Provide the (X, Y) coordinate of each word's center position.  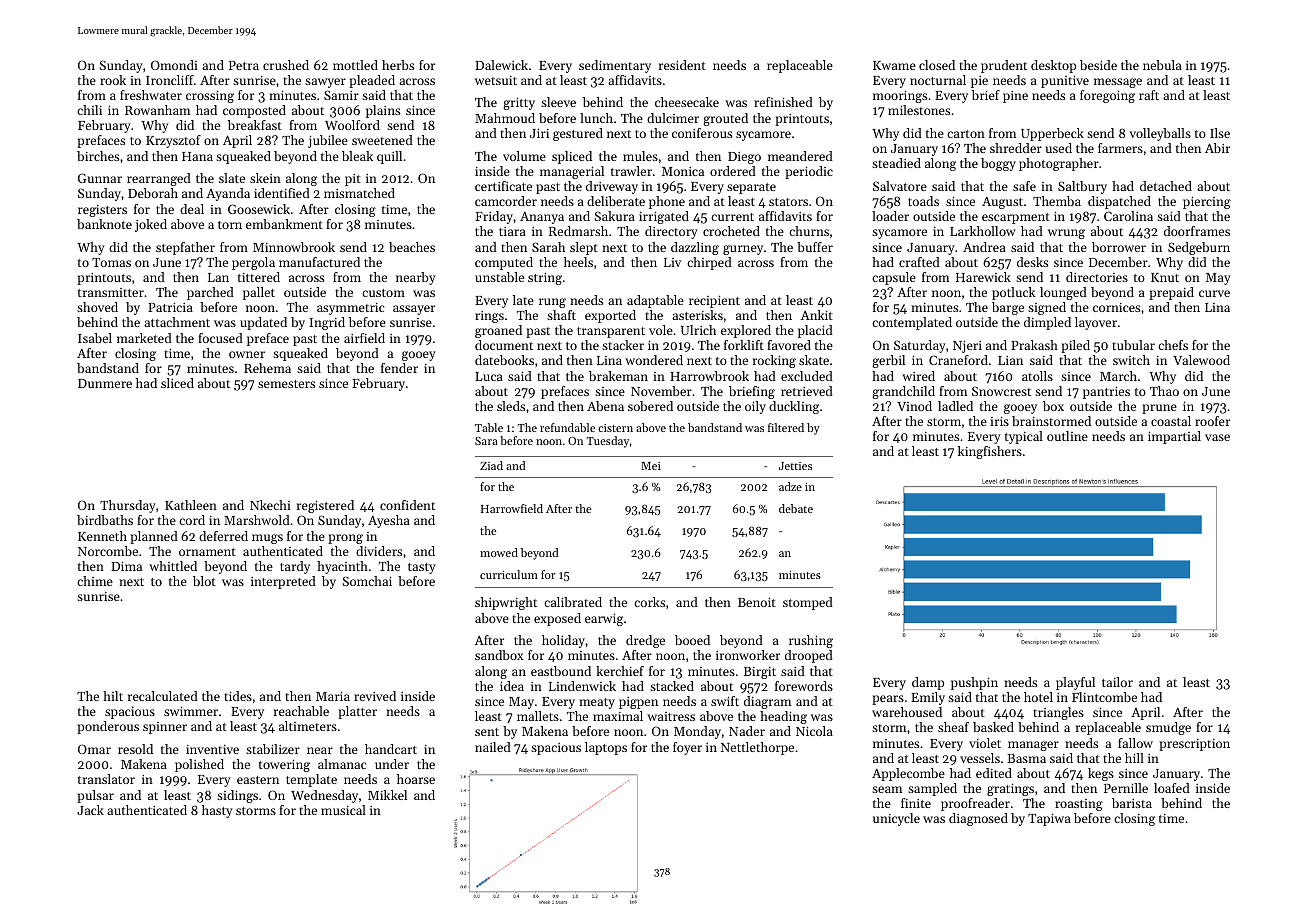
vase (1217, 437)
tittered (259, 277)
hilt (113, 696)
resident (682, 65)
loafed (1172, 788)
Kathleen (191, 505)
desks (1032, 262)
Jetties (795, 466)
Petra (244, 65)
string (545, 278)
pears (888, 700)
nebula (1162, 65)
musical (343, 810)
